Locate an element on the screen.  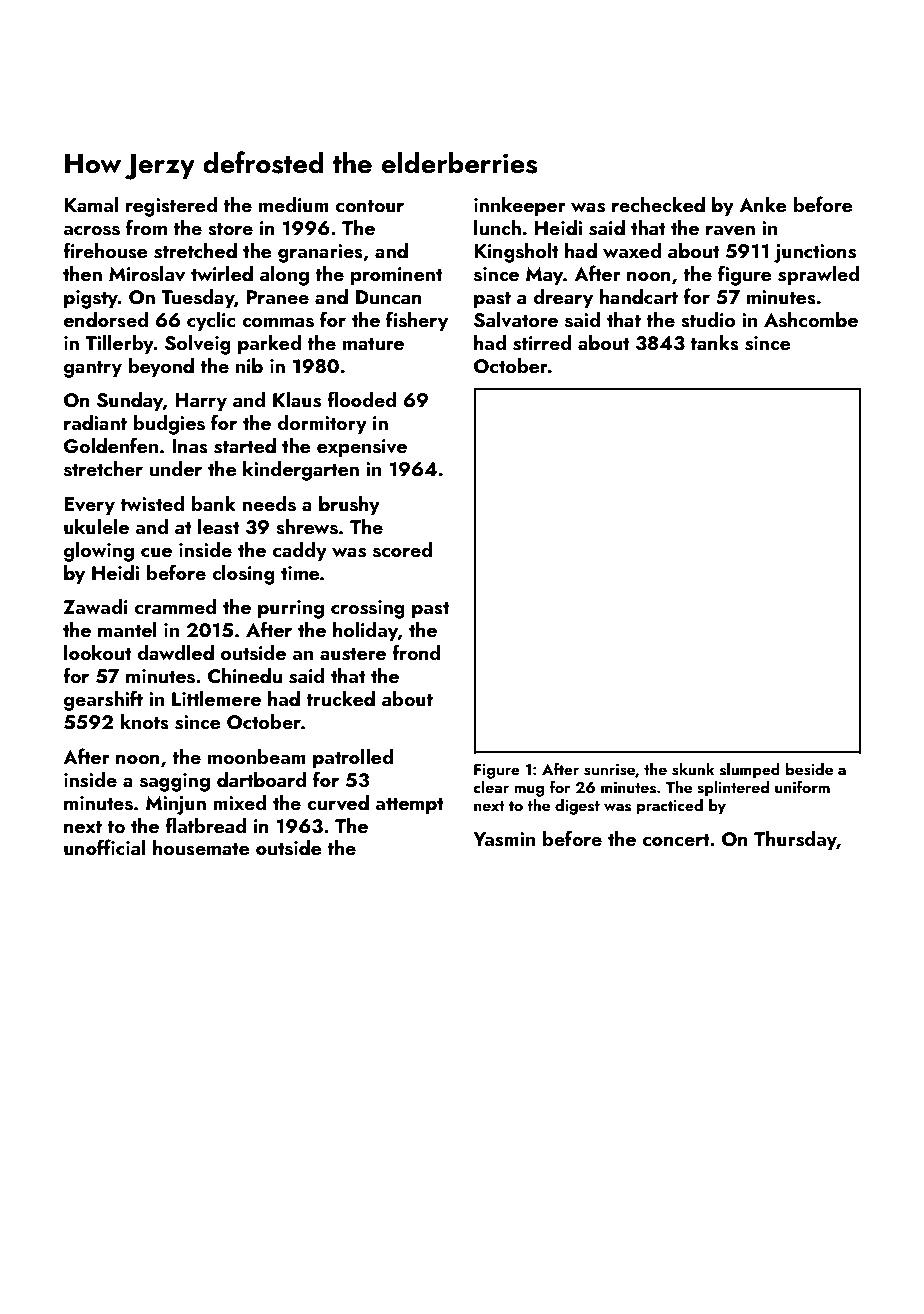
expensive is located at coordinates (362, 448).
